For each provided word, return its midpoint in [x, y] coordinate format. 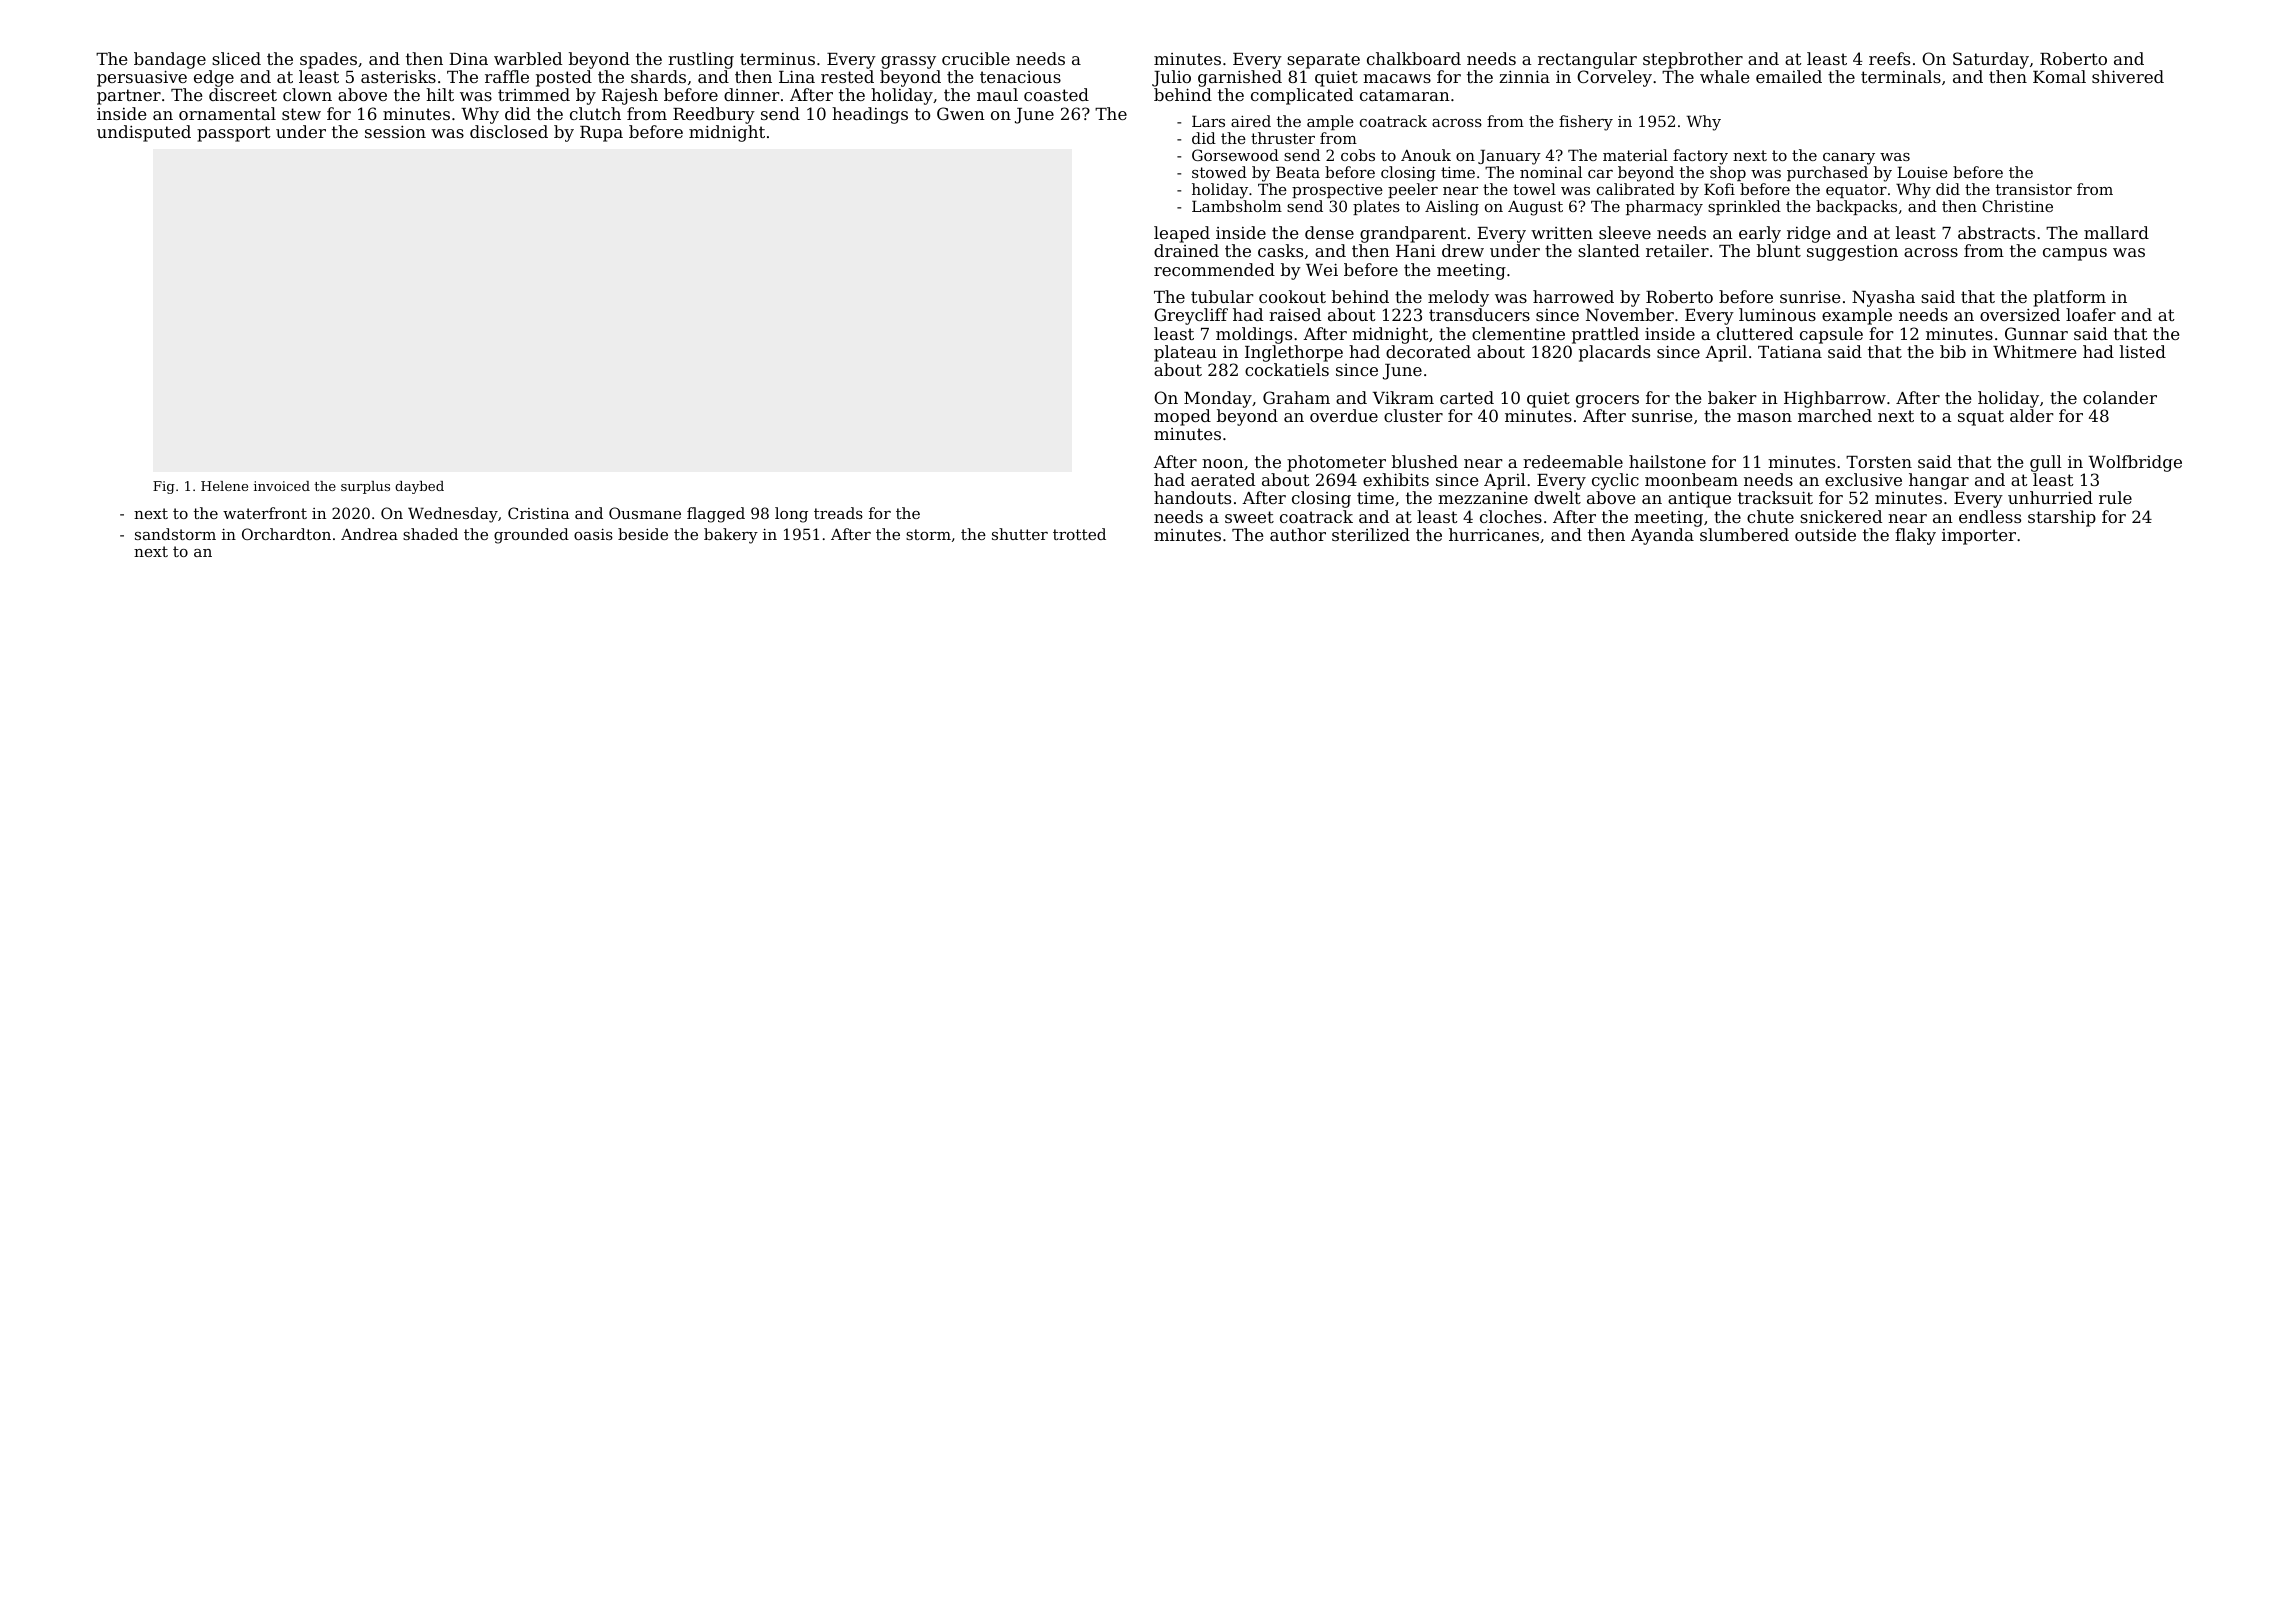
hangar [1939, 481]
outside [1825, 534]
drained [1186, 250]
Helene [224, 486]
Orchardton [286, 534]
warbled [528, 58]
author [1298, 534]
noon [1223, 463]
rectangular [1587, 60]
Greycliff [1191, 316]
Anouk [1426, 155]
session [395, 131]
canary [1849, 159]
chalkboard [1414, 58]
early [1760, 234]
